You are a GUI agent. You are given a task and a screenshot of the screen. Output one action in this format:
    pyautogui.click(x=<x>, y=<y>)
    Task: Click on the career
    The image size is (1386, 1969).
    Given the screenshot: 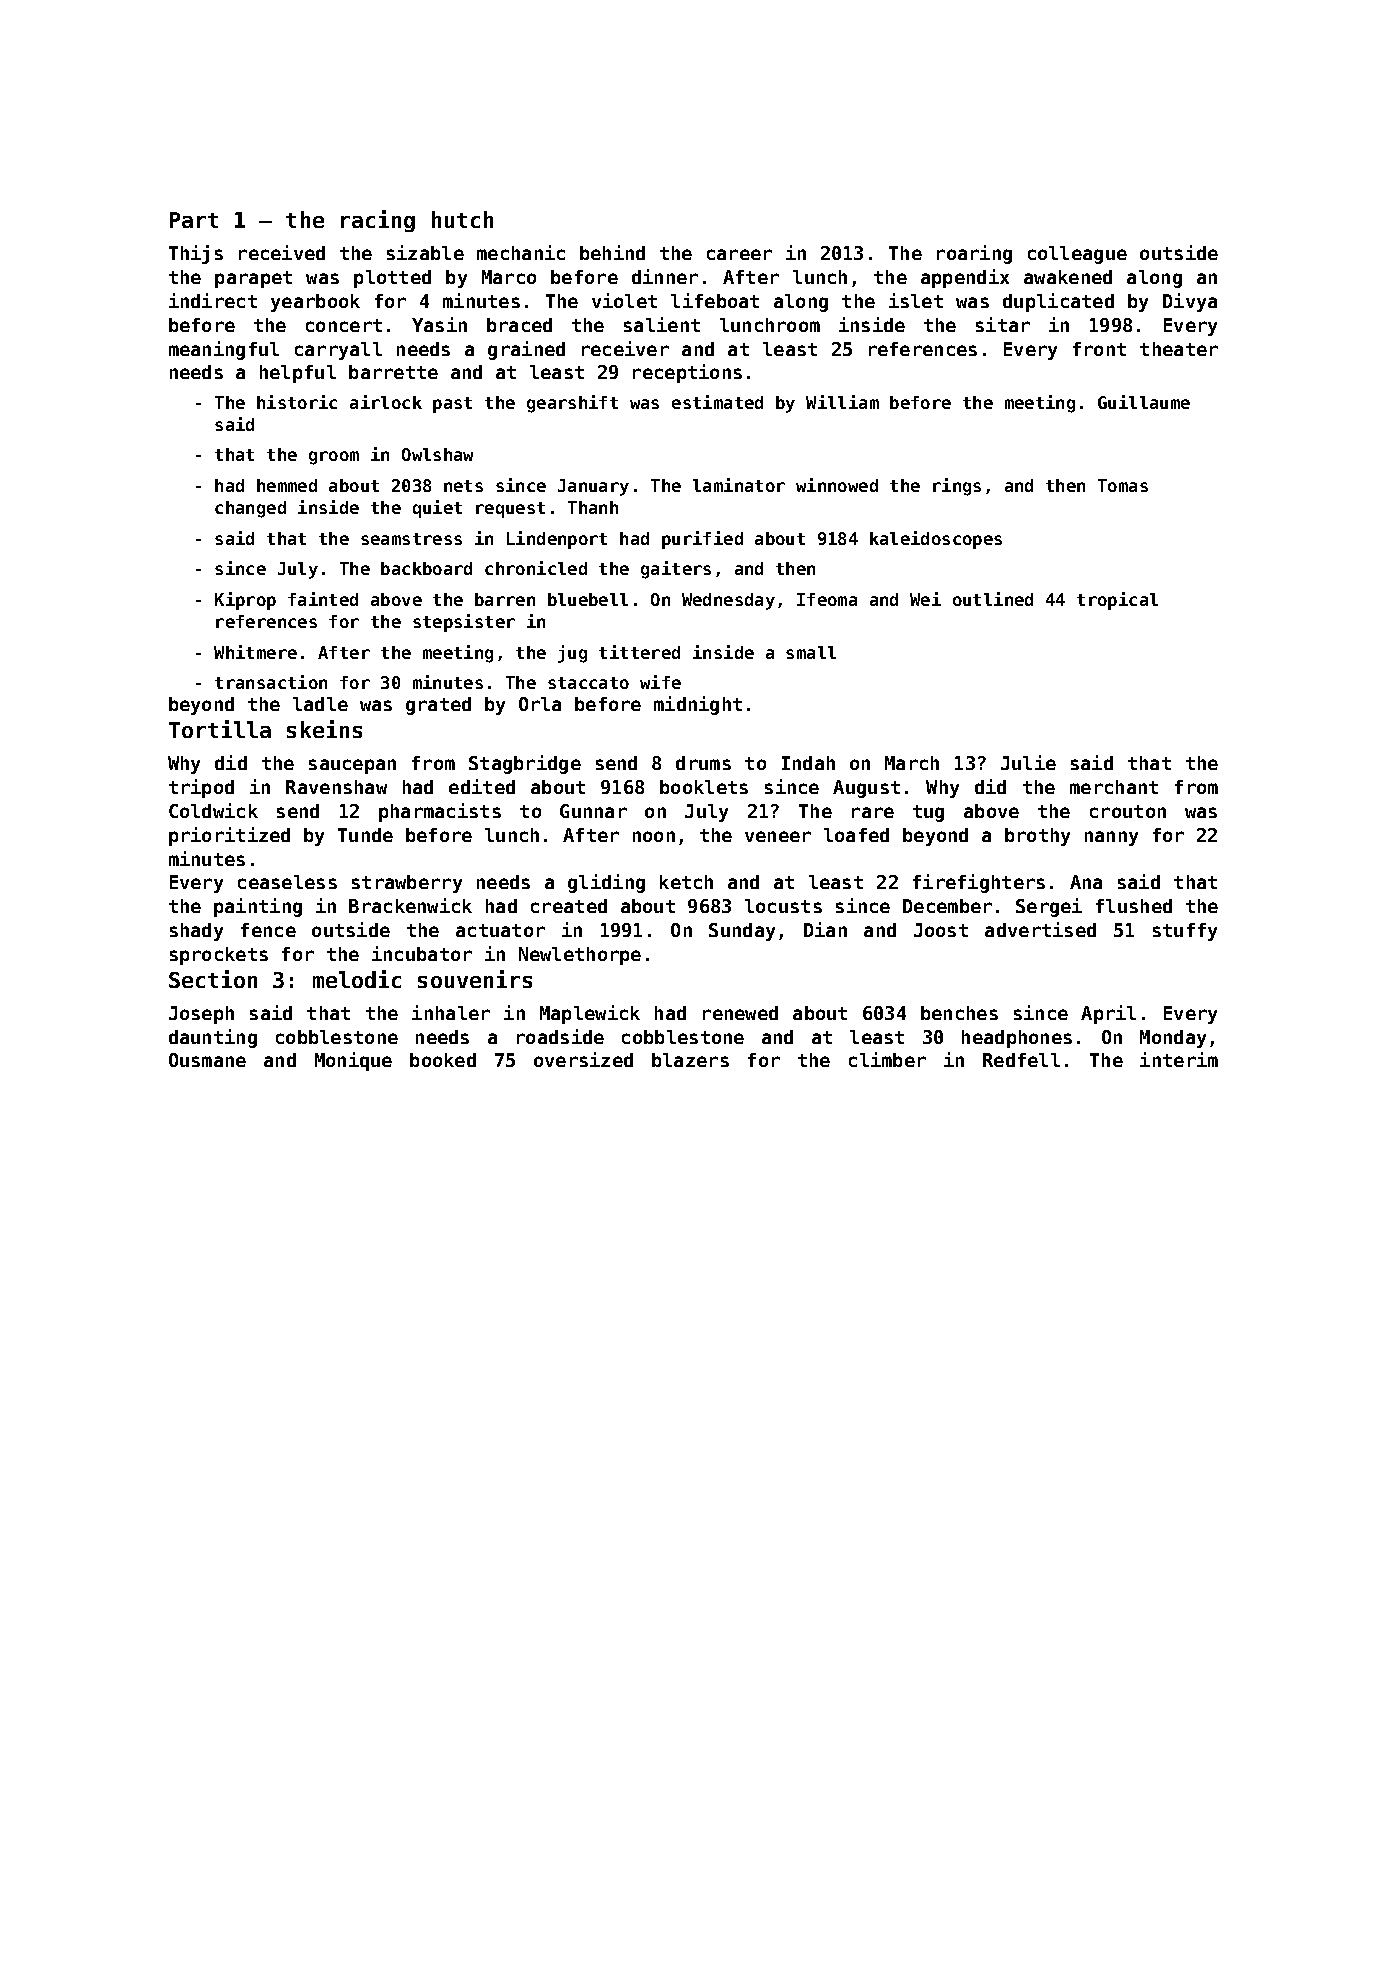 What is the action you would take?
    pyautogui.click(x=739, y=254)
